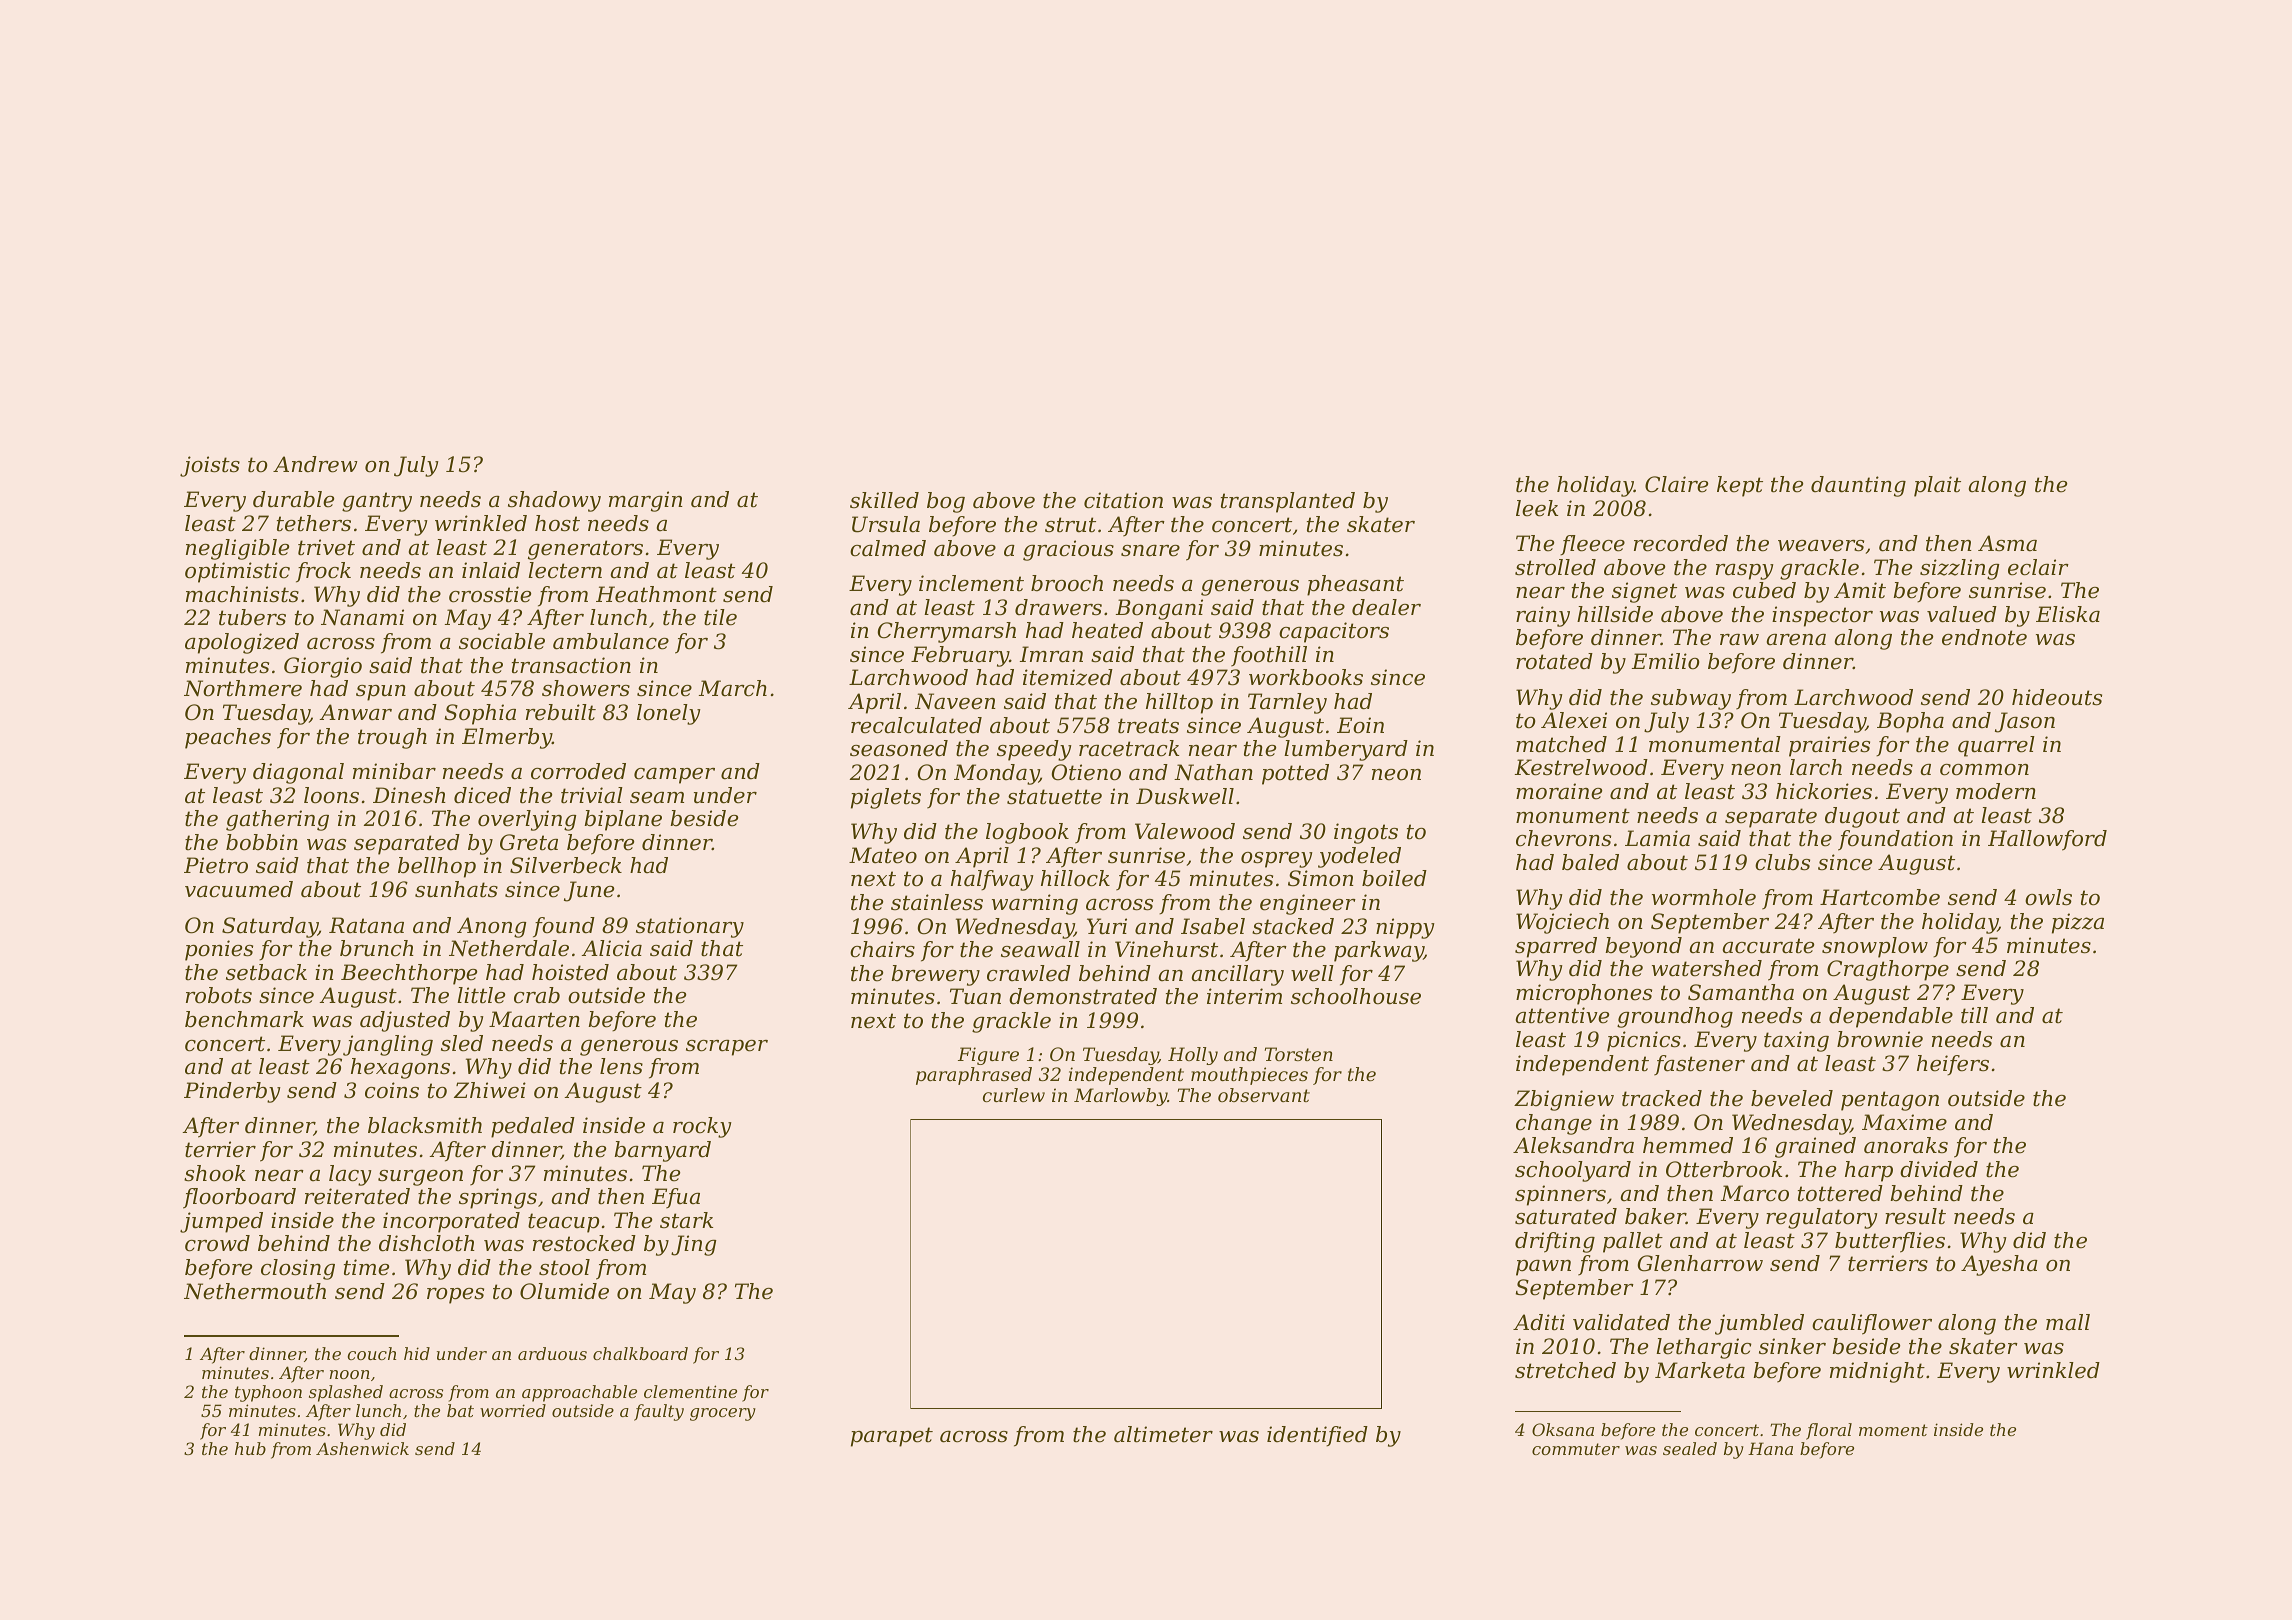 The image size is (2292, 1620). I want to click on prairies, so click(1829, 746).
